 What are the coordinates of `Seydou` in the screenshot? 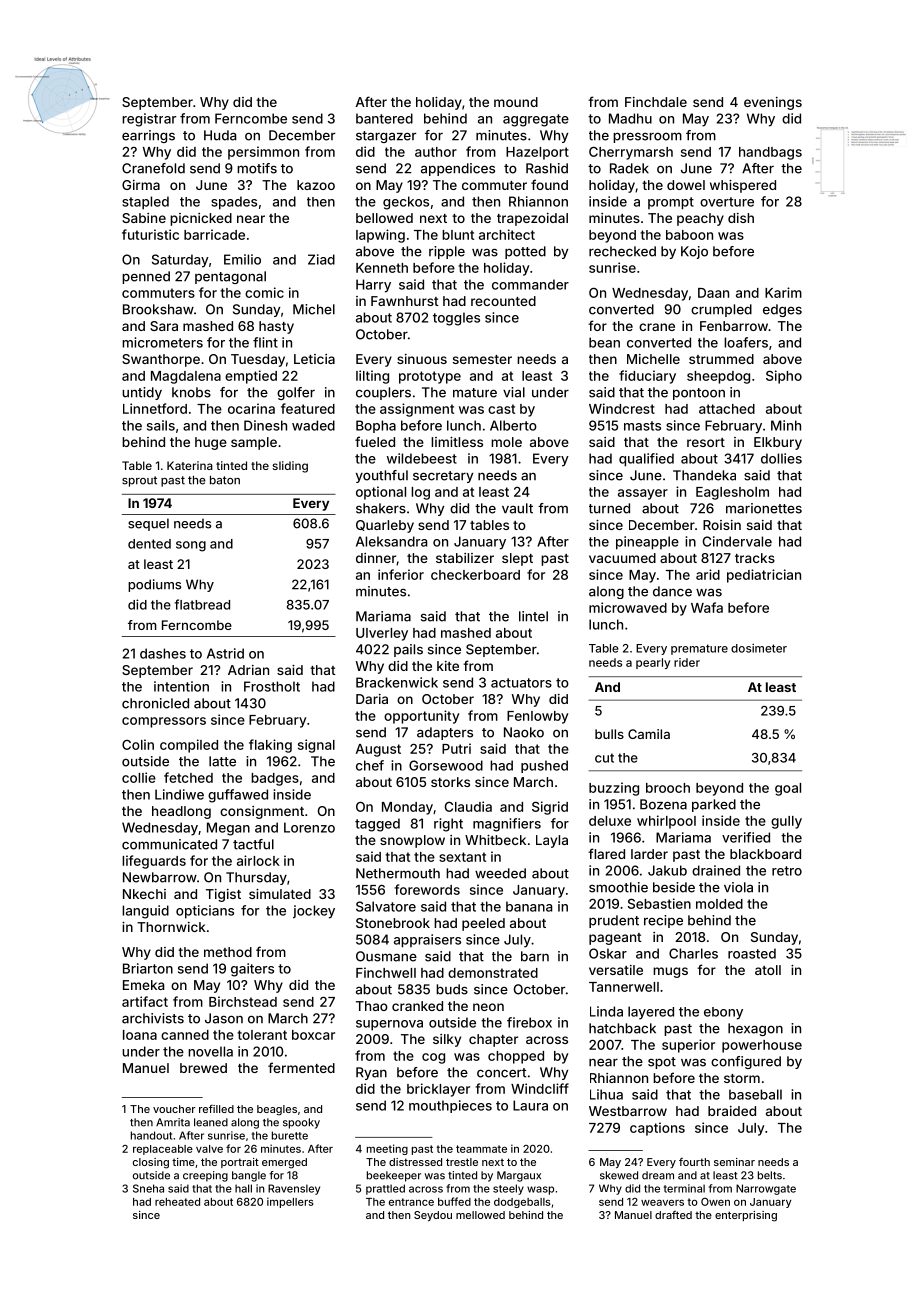 It's located at (433, 1216).
